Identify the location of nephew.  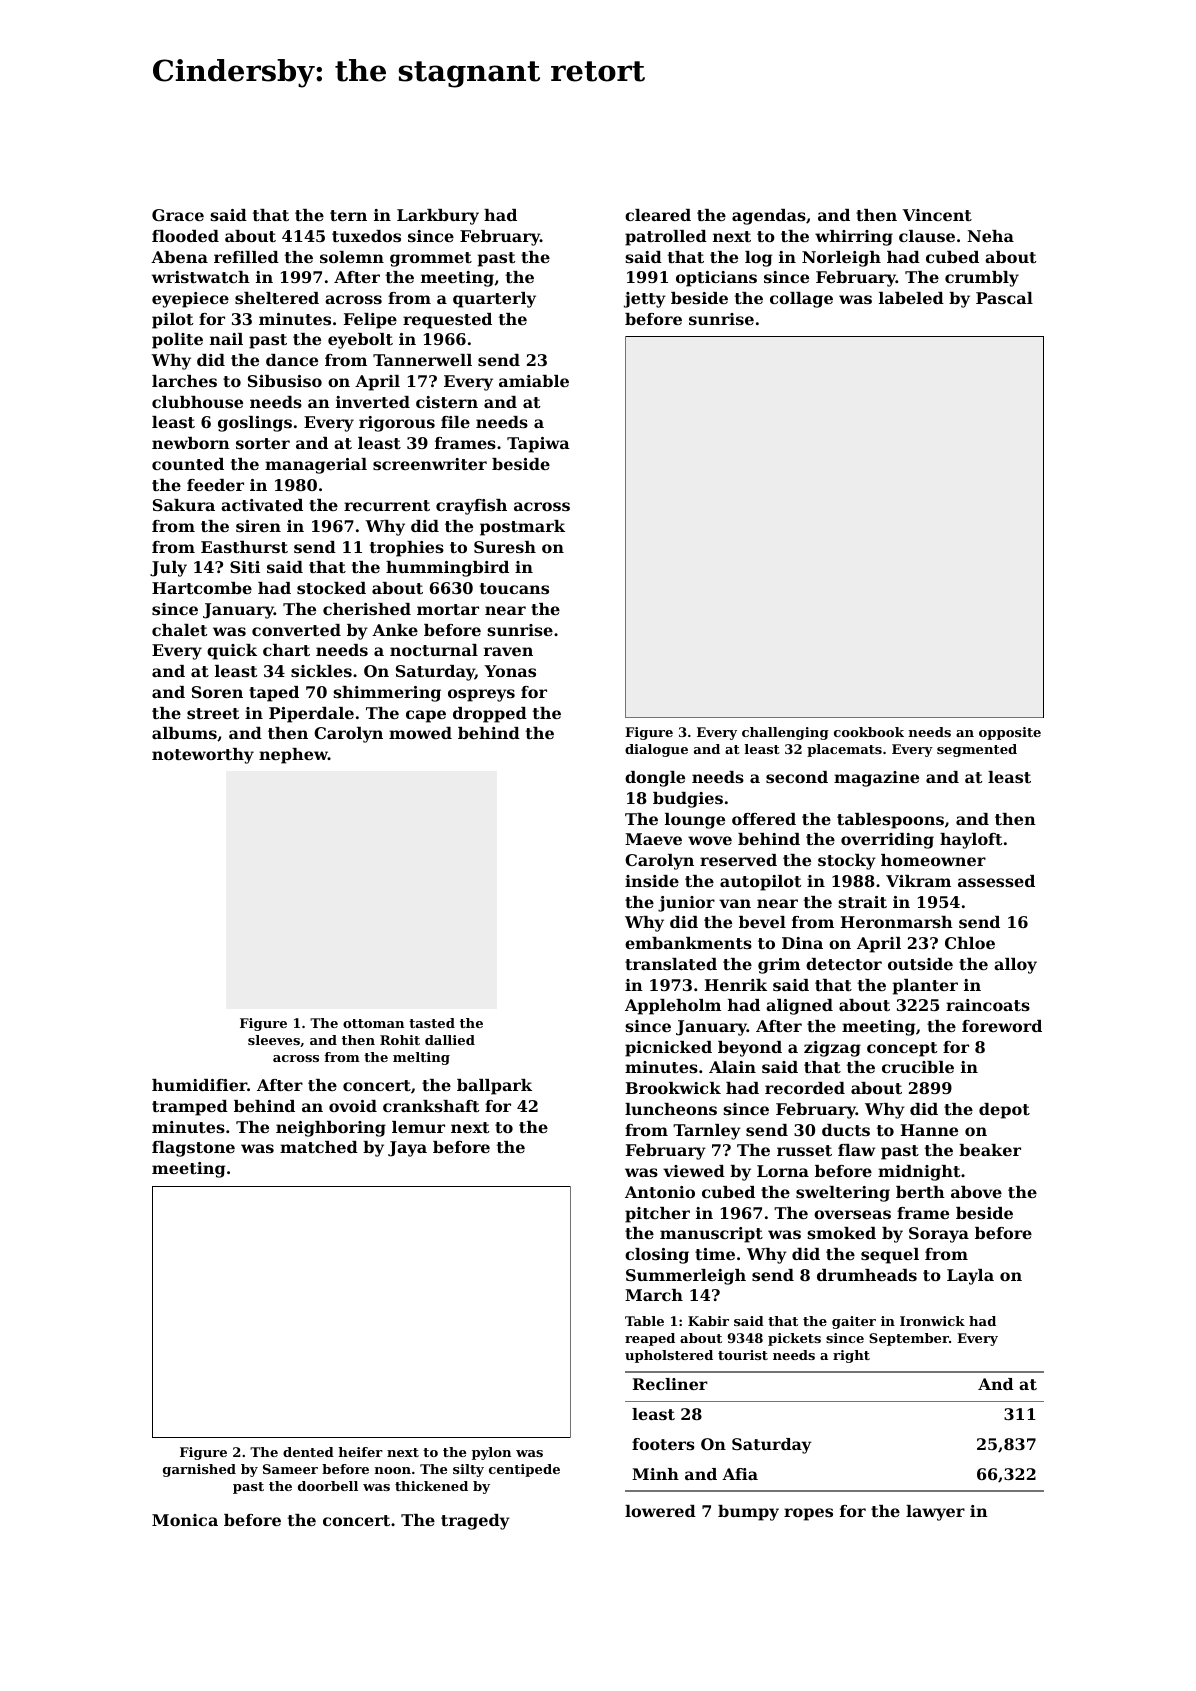
(293, 756).
